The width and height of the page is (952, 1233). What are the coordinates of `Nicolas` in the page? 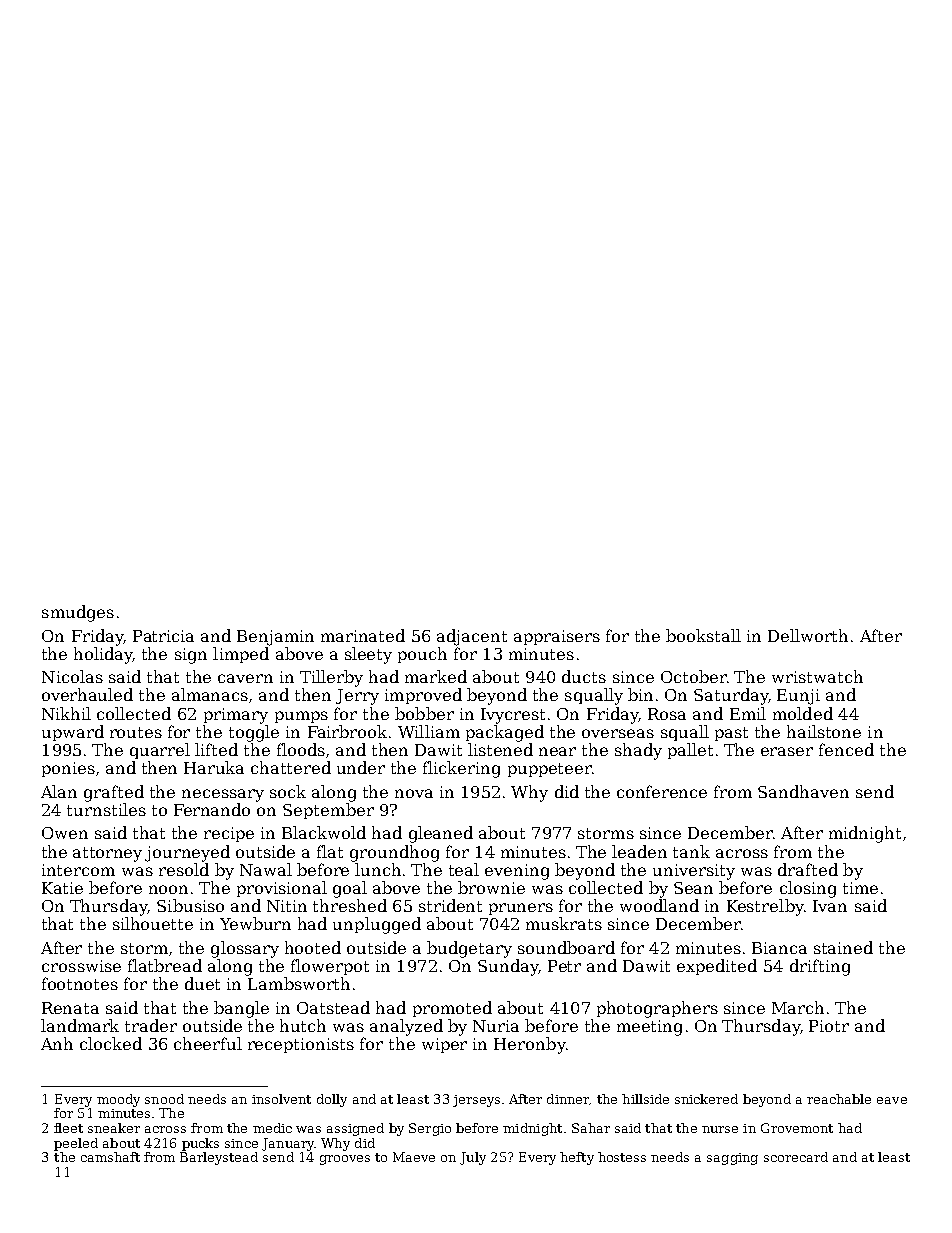 It's located at (72, 676).
